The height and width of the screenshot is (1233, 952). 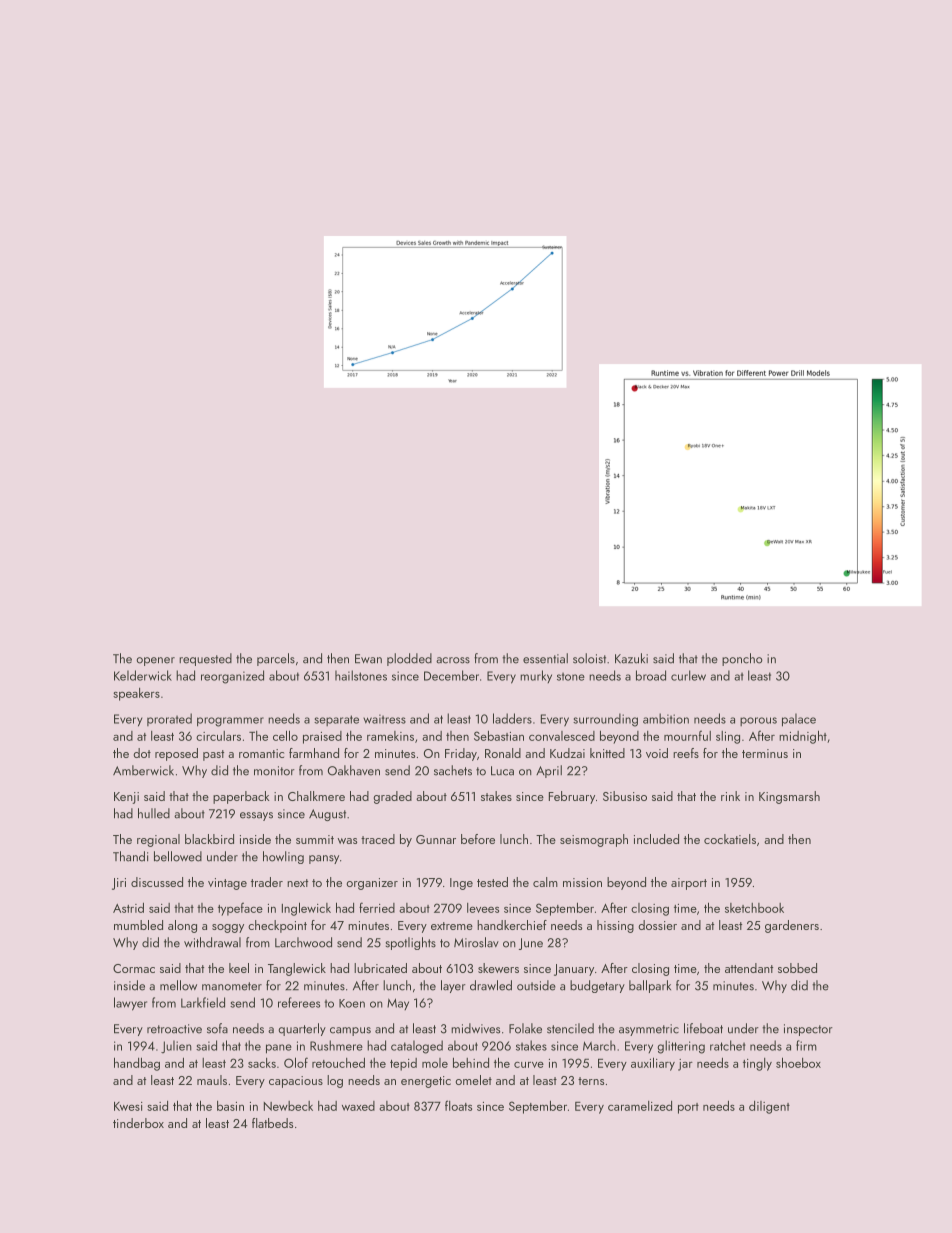 What do you see at coordinates (143, 675) in the screenshot?
I see `Kelderwick` at bounding box center [143, 675].
